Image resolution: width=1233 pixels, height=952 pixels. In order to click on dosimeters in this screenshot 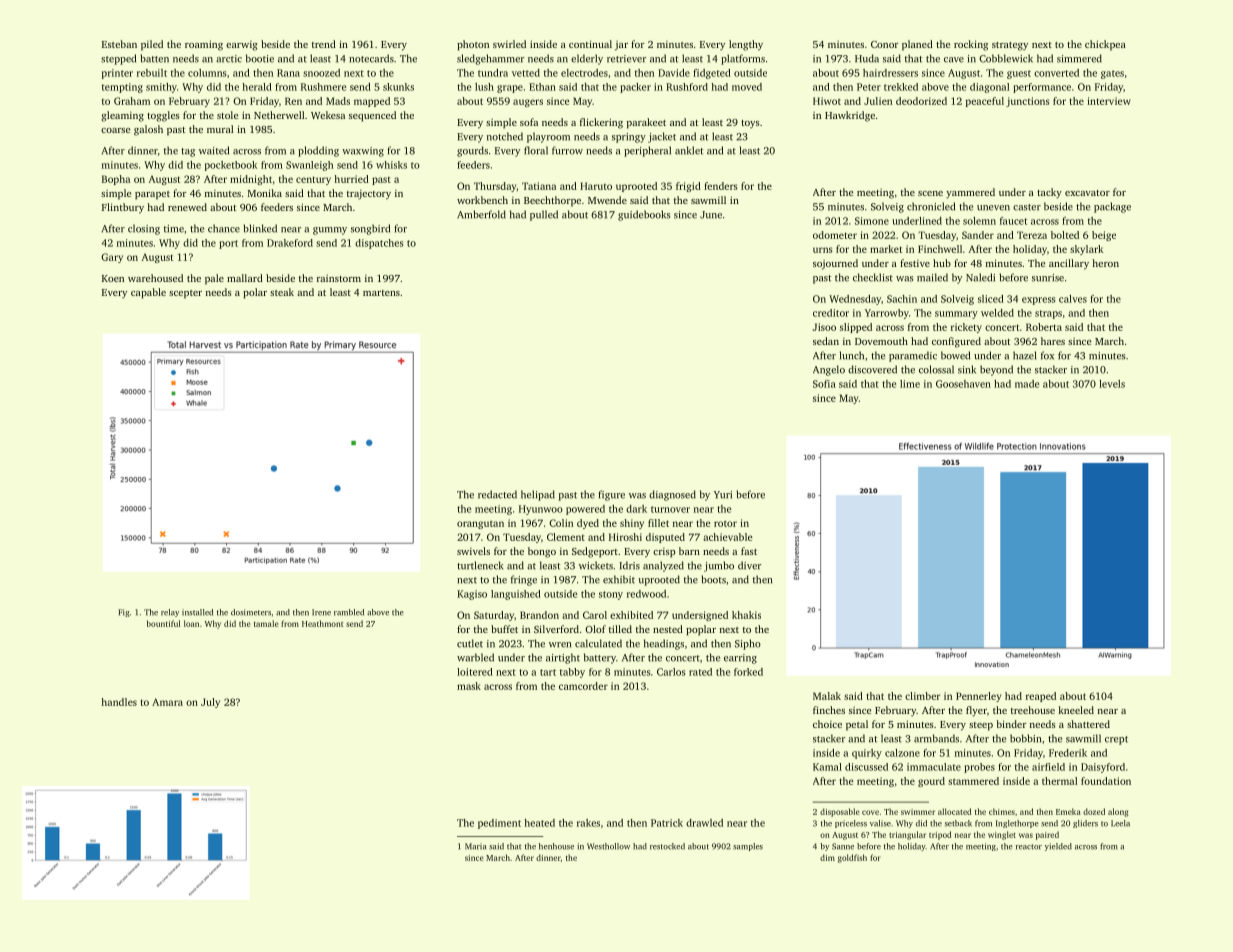, I will do `click(251, 612)`.
